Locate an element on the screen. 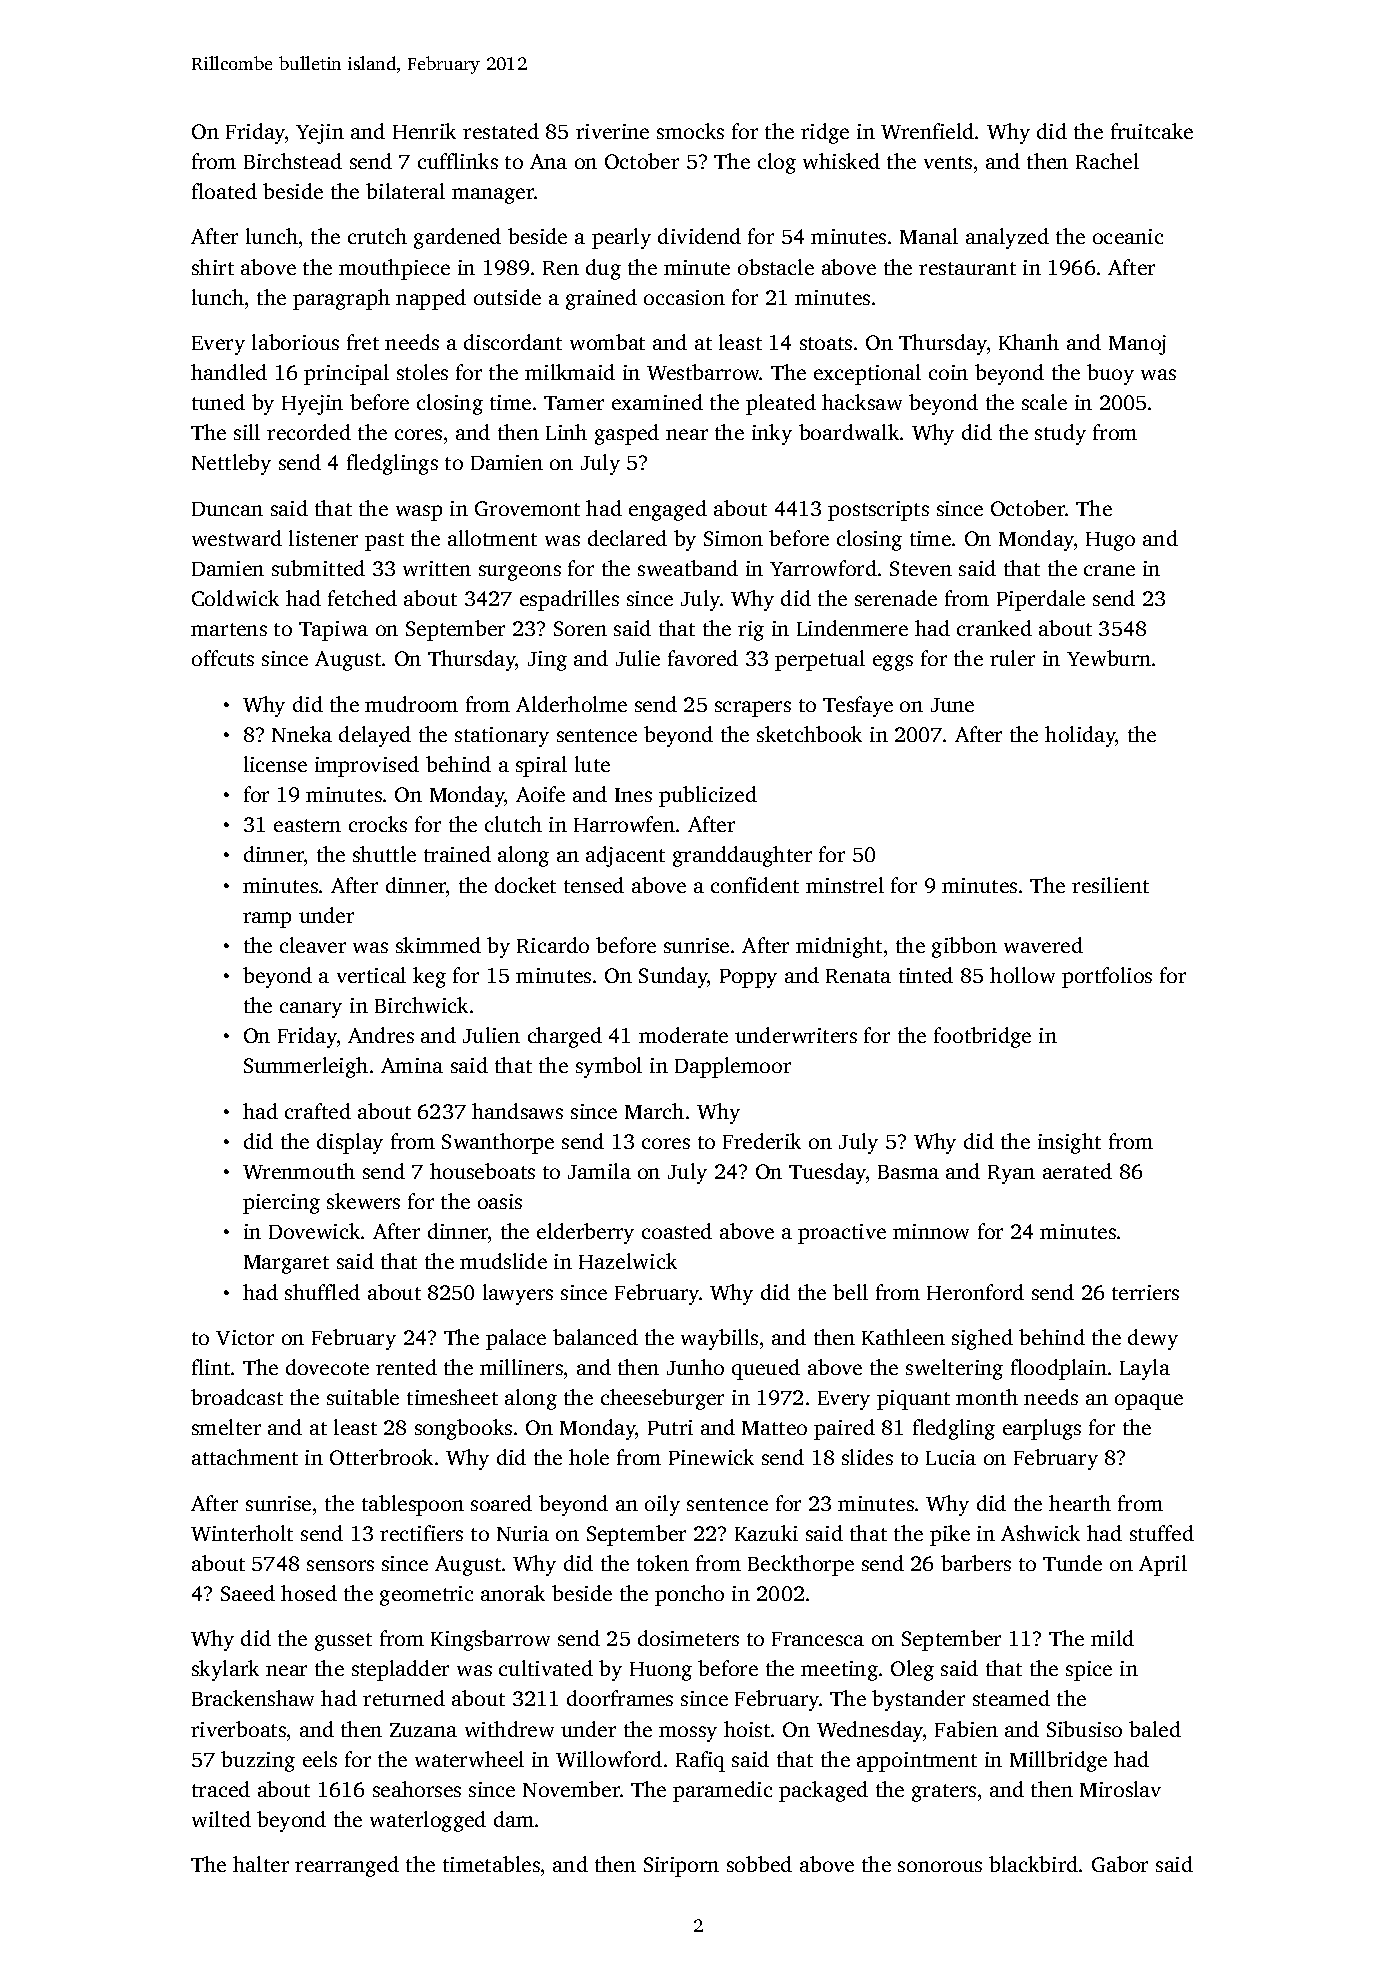 The width and height of the screenshot is (1386, 1969). gusset is located at coordinates (343, 1642).
